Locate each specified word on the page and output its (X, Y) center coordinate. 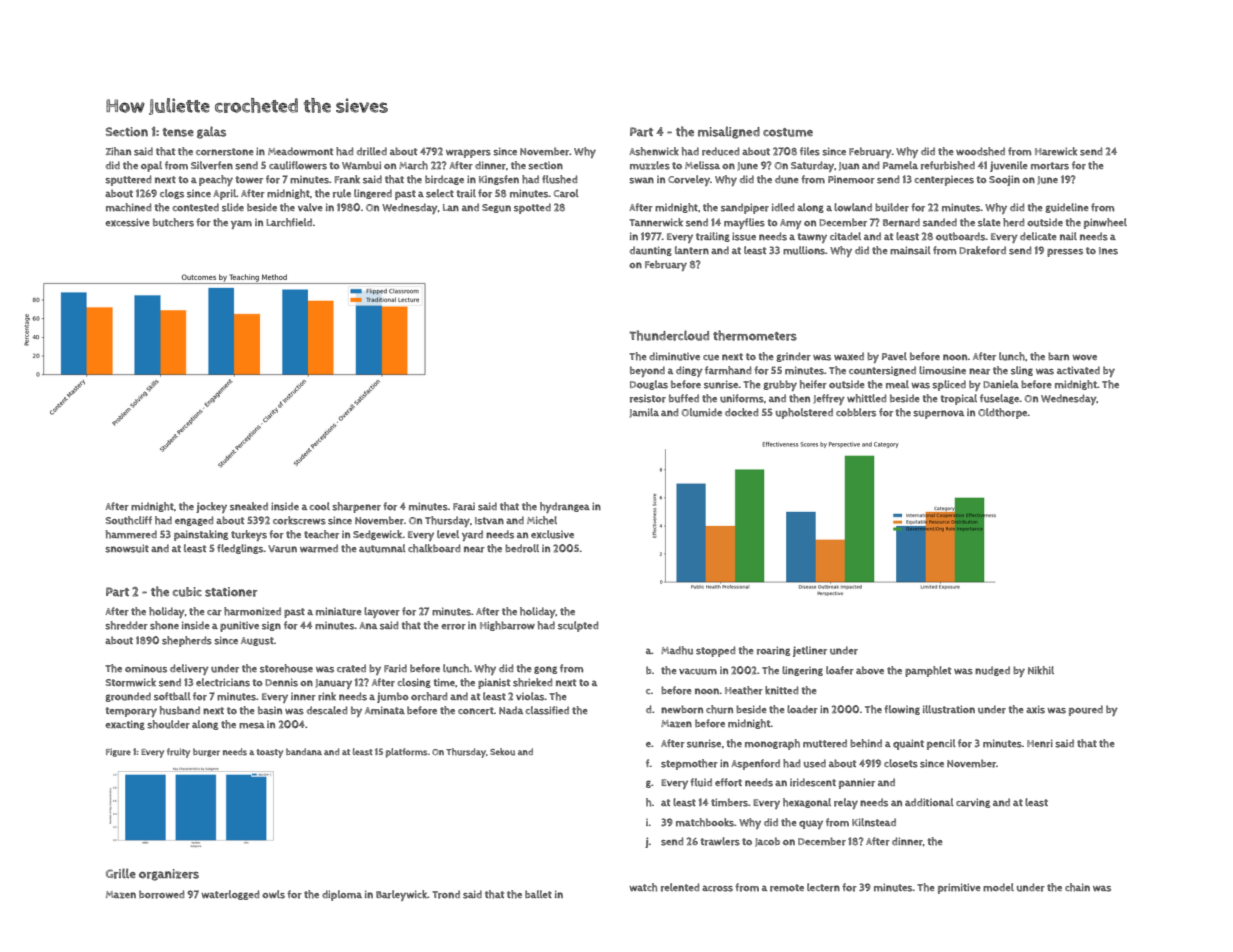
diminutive (674, 356)
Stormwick (131, 682)
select (440, 193)
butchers (173, 222)
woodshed (980, 151)
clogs (172, 194)
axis (1035, 709)
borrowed (161, 894)
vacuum (698, 671)
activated (1078, 370)
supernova (938, 414)
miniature (338, 611)
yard (472, 535)
